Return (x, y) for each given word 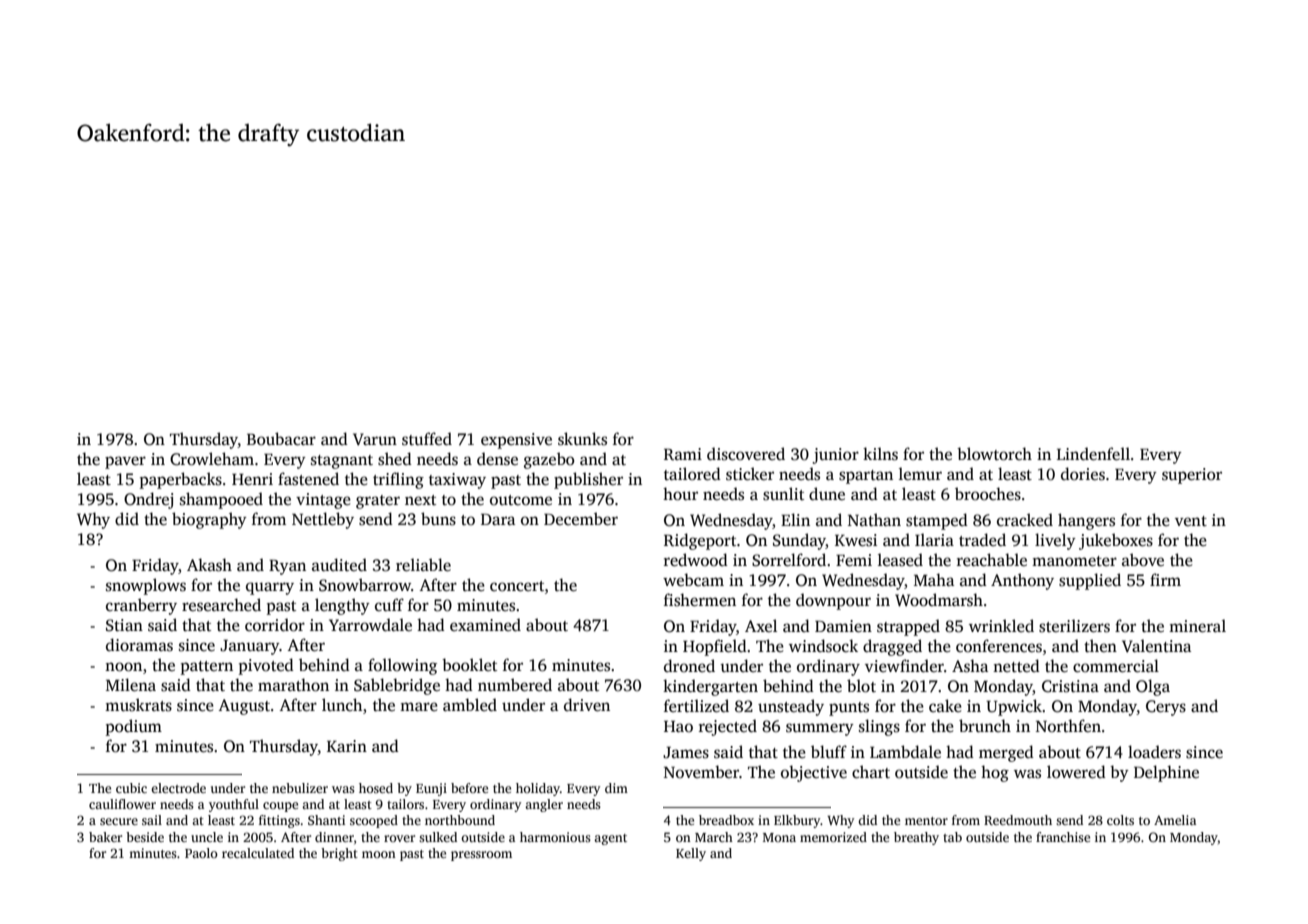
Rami (683, 454)
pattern (207, 668)
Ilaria (934, 539)
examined (485, 625)
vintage (323, 501)
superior (1192, 476)
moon (379, 854)
